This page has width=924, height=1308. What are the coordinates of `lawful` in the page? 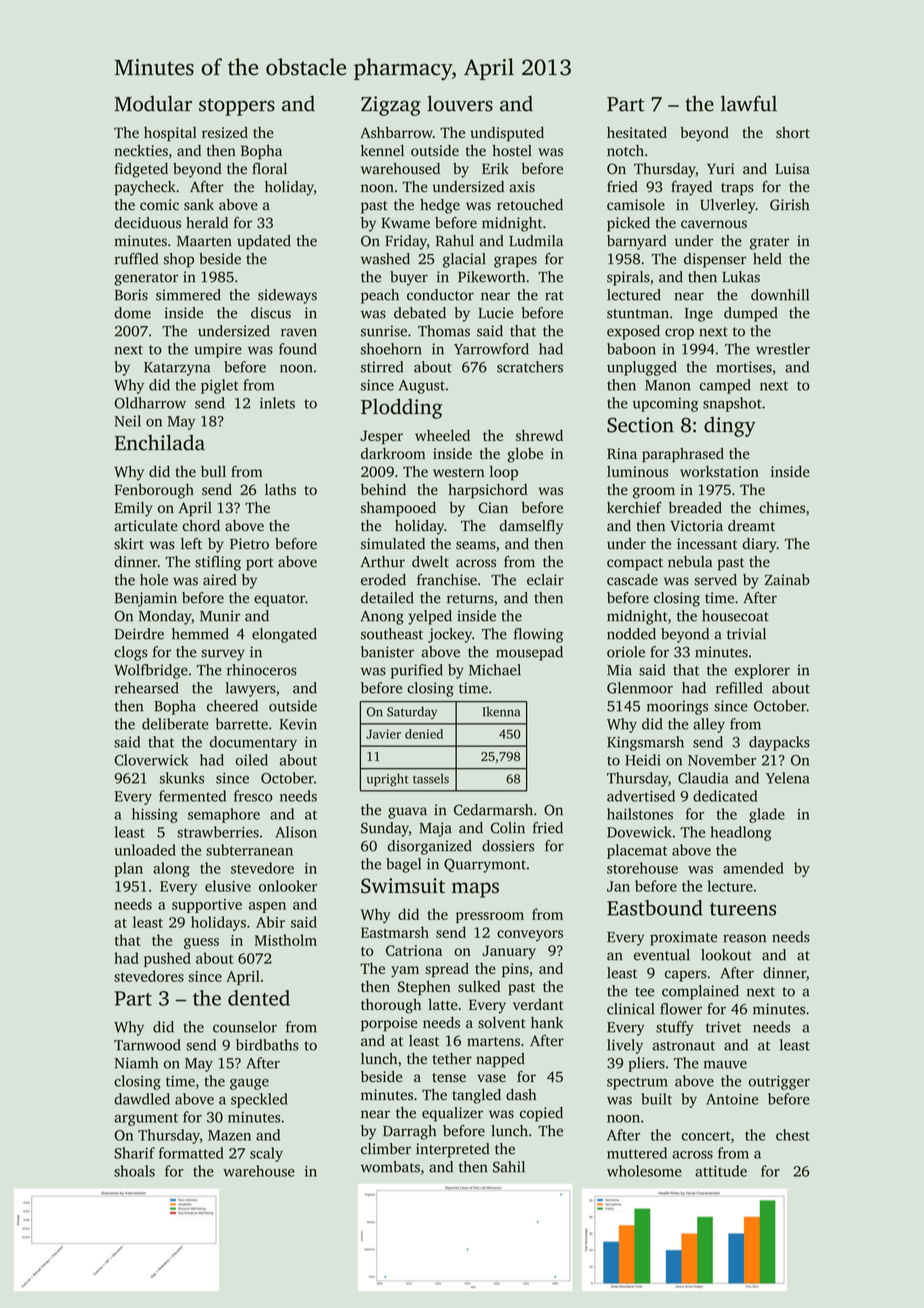 It's located at (749, 103).
